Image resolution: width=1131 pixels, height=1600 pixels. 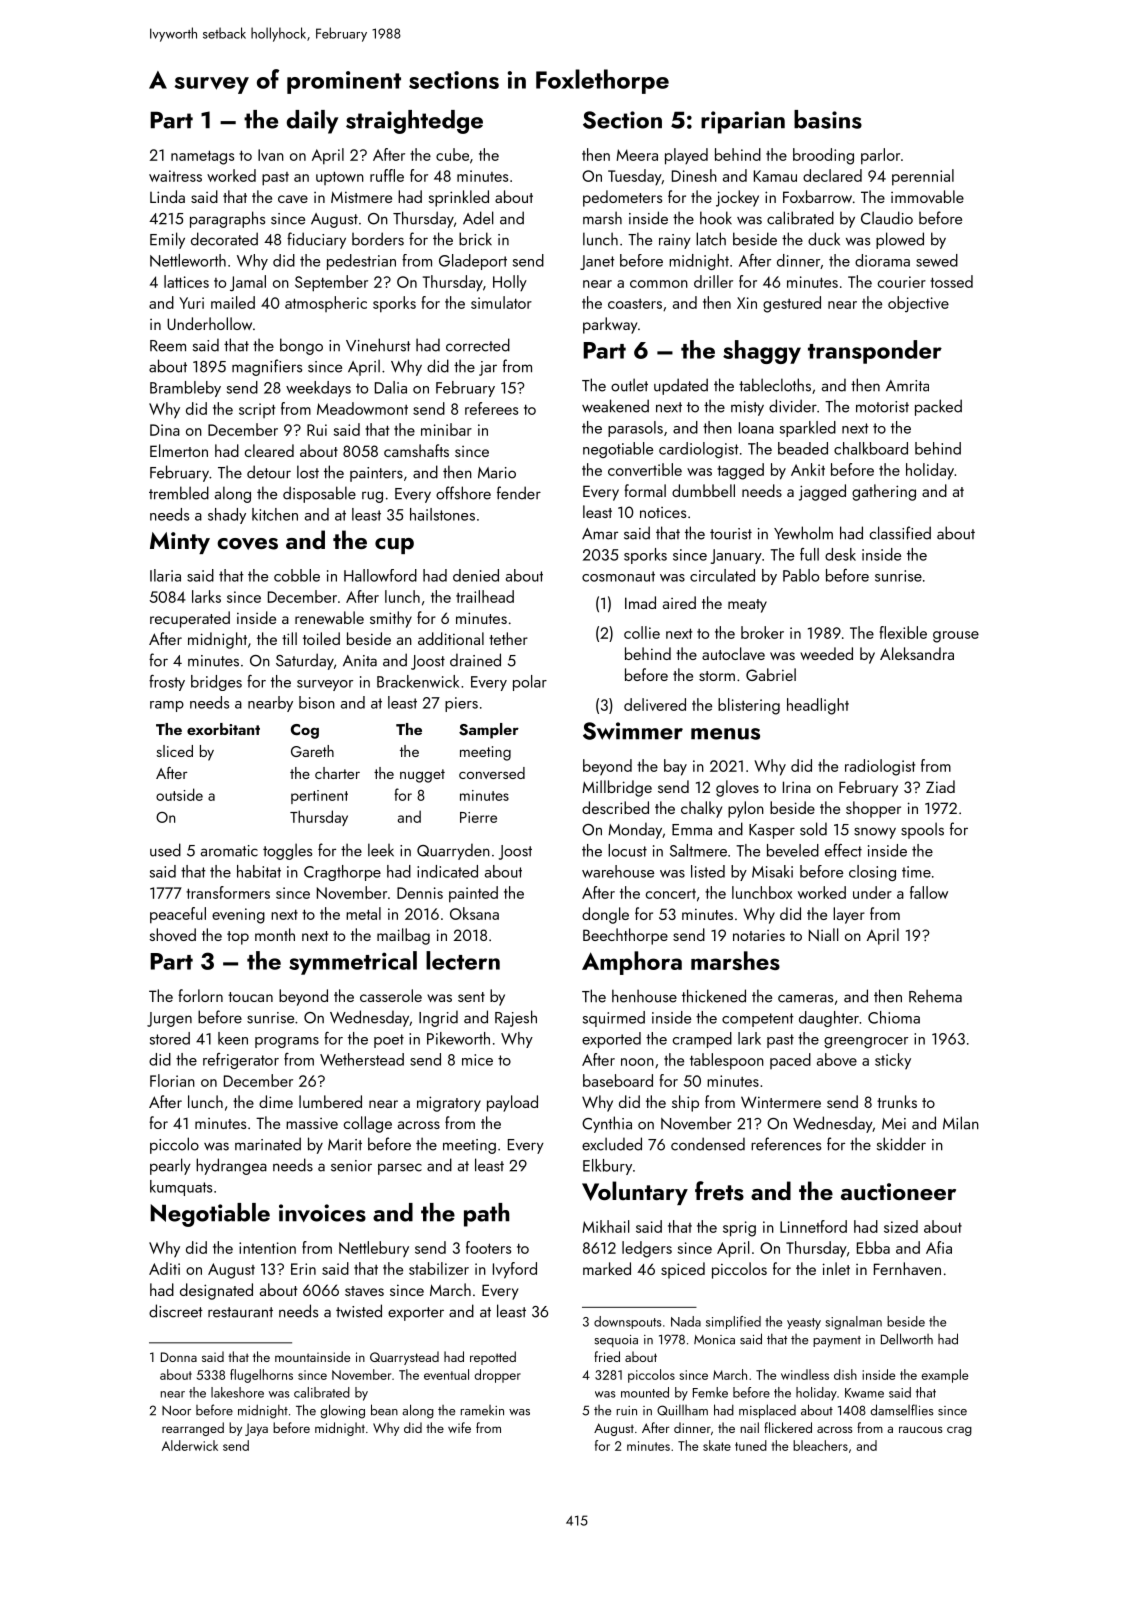 I want to click on nametags, so click(x=202, y=157).
